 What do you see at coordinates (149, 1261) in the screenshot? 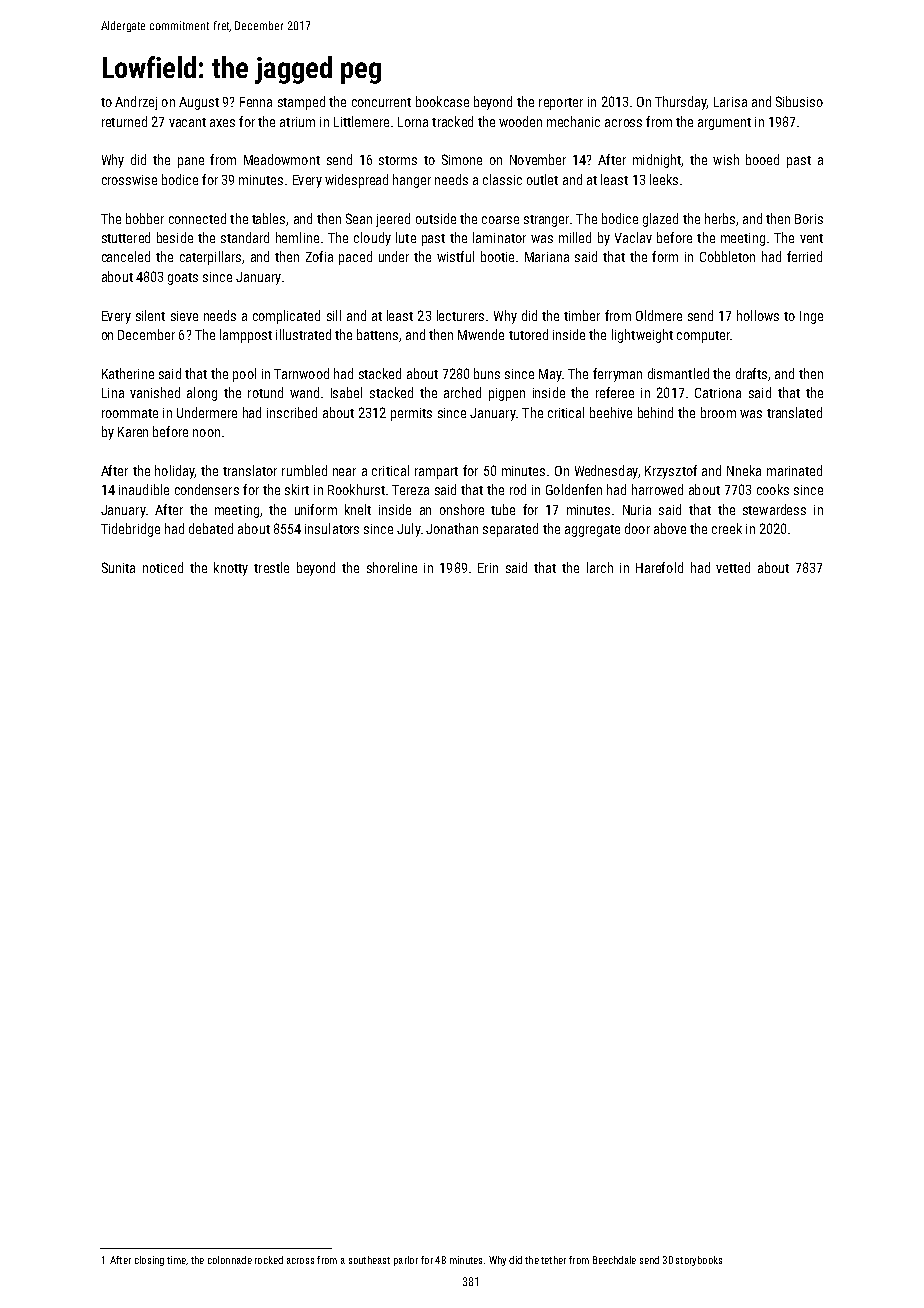
I see `closing` at bounding box center [149, 1261].
